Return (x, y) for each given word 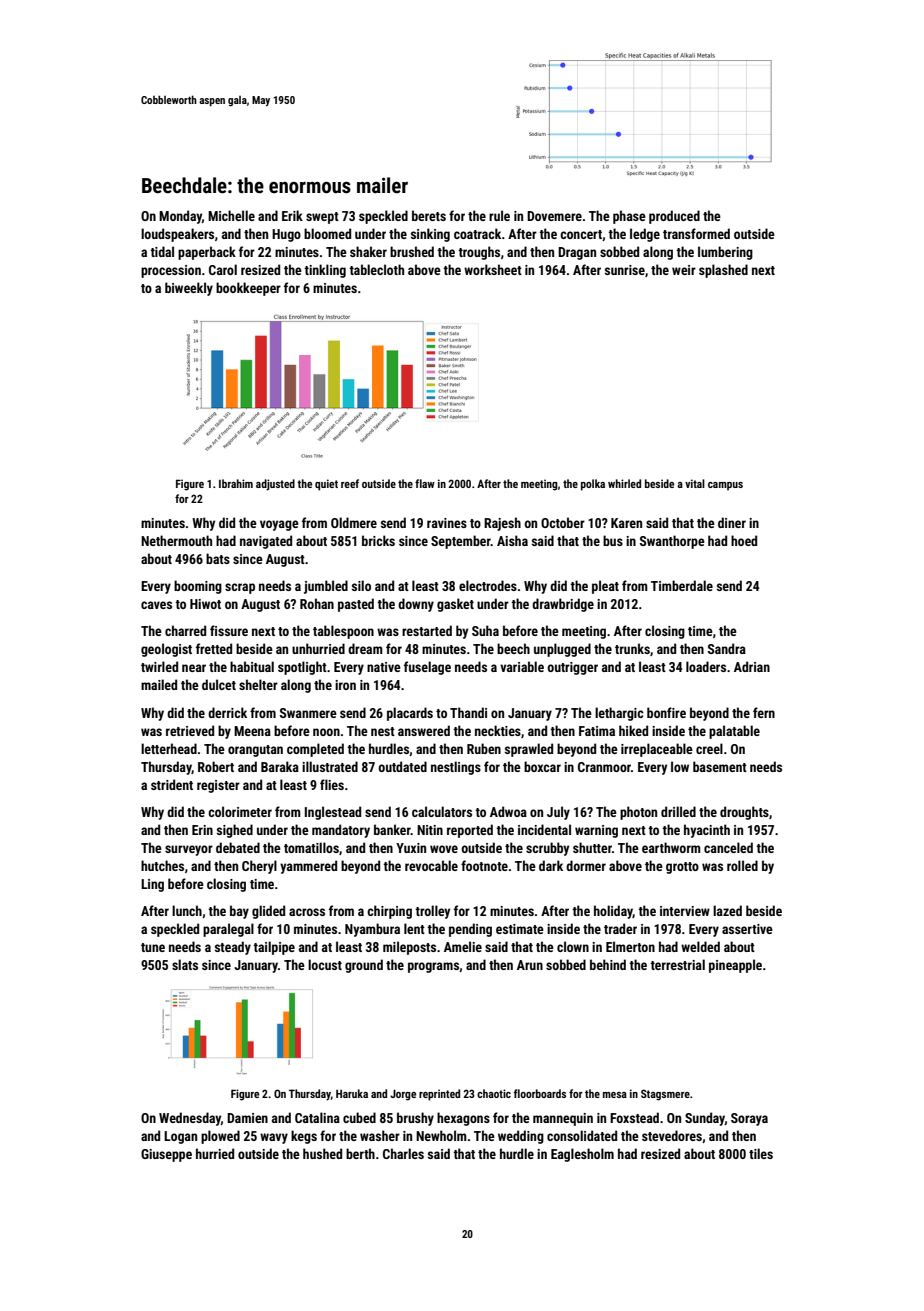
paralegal (228, 930)
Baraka (280, 766)
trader (620, 928)
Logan (180, 1137)
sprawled (529, 750)
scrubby (547, 849)
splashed (723, 271)
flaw (425, 483)
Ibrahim (236, 483)
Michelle (231, 215)
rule (499, 215)
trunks (632, 648)
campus (725, 486)
